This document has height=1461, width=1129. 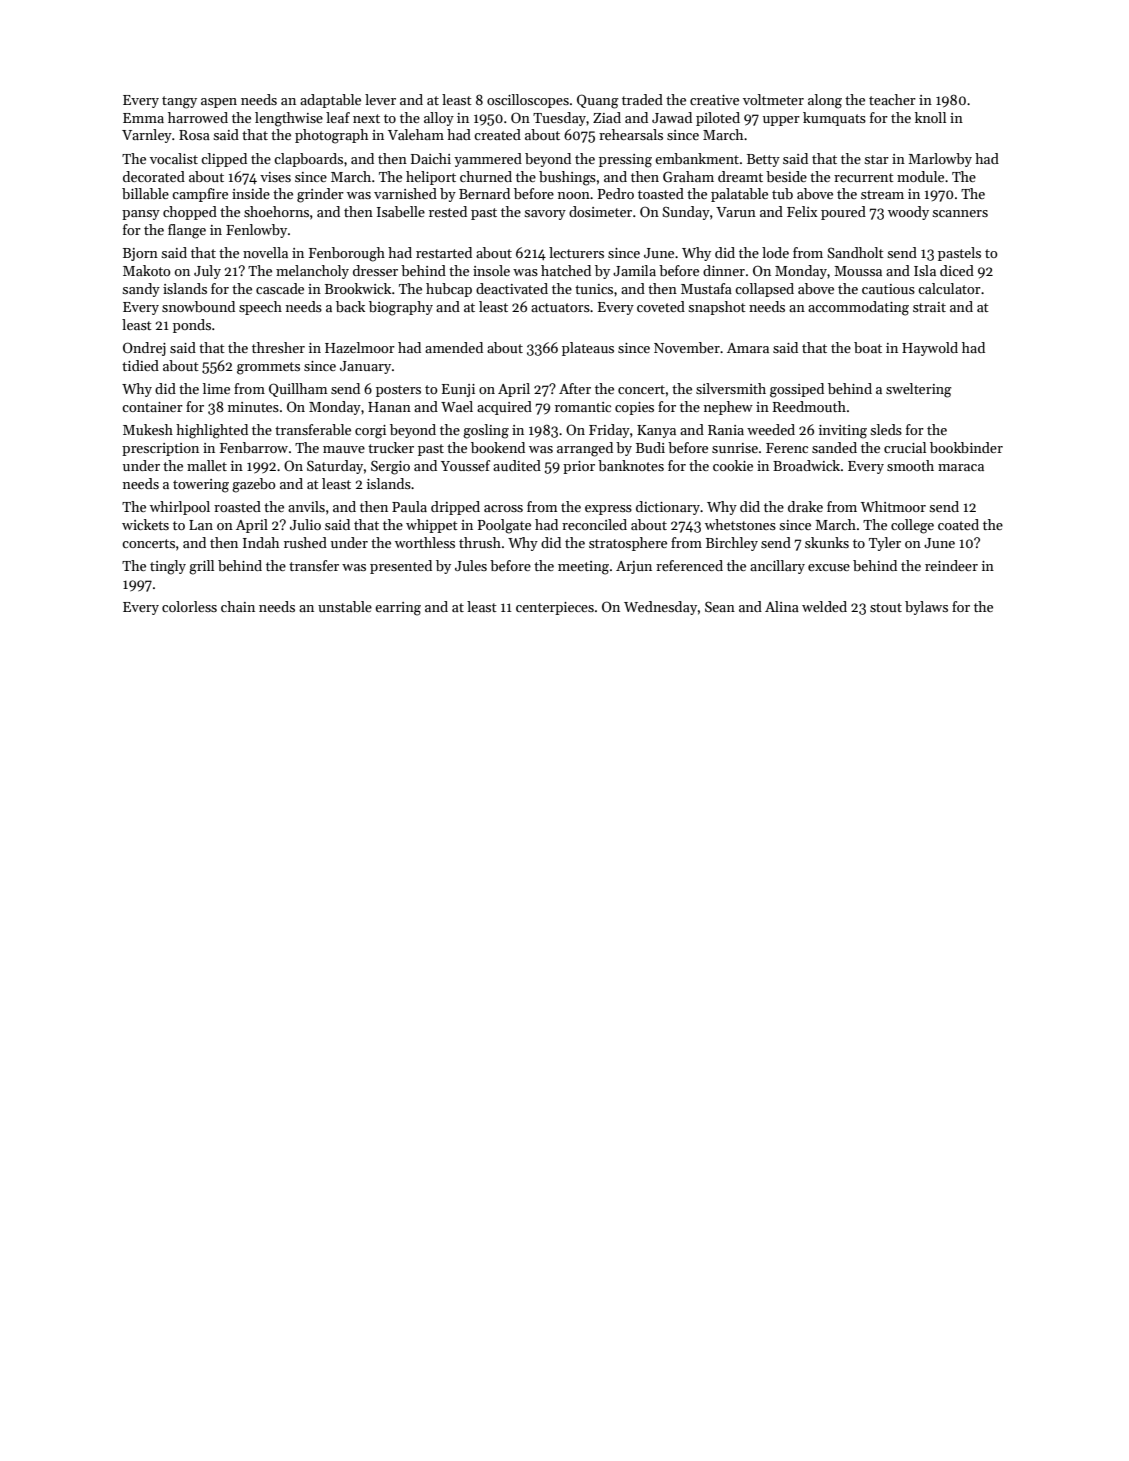 I want to click on Eunji, so click(x=458, y=390).
